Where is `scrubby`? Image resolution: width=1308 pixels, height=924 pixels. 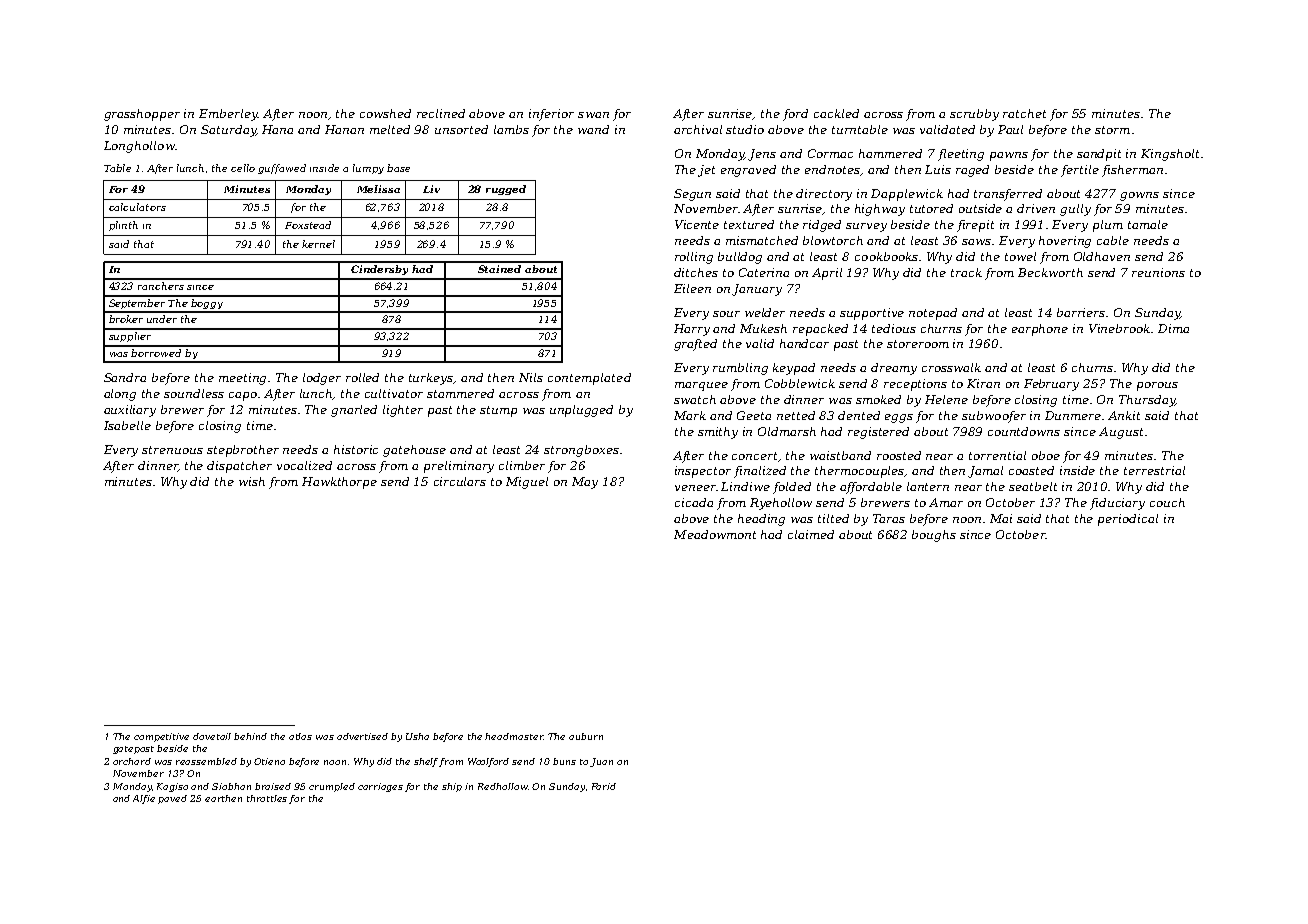
scrubby is located at coordinates (974, 115).
